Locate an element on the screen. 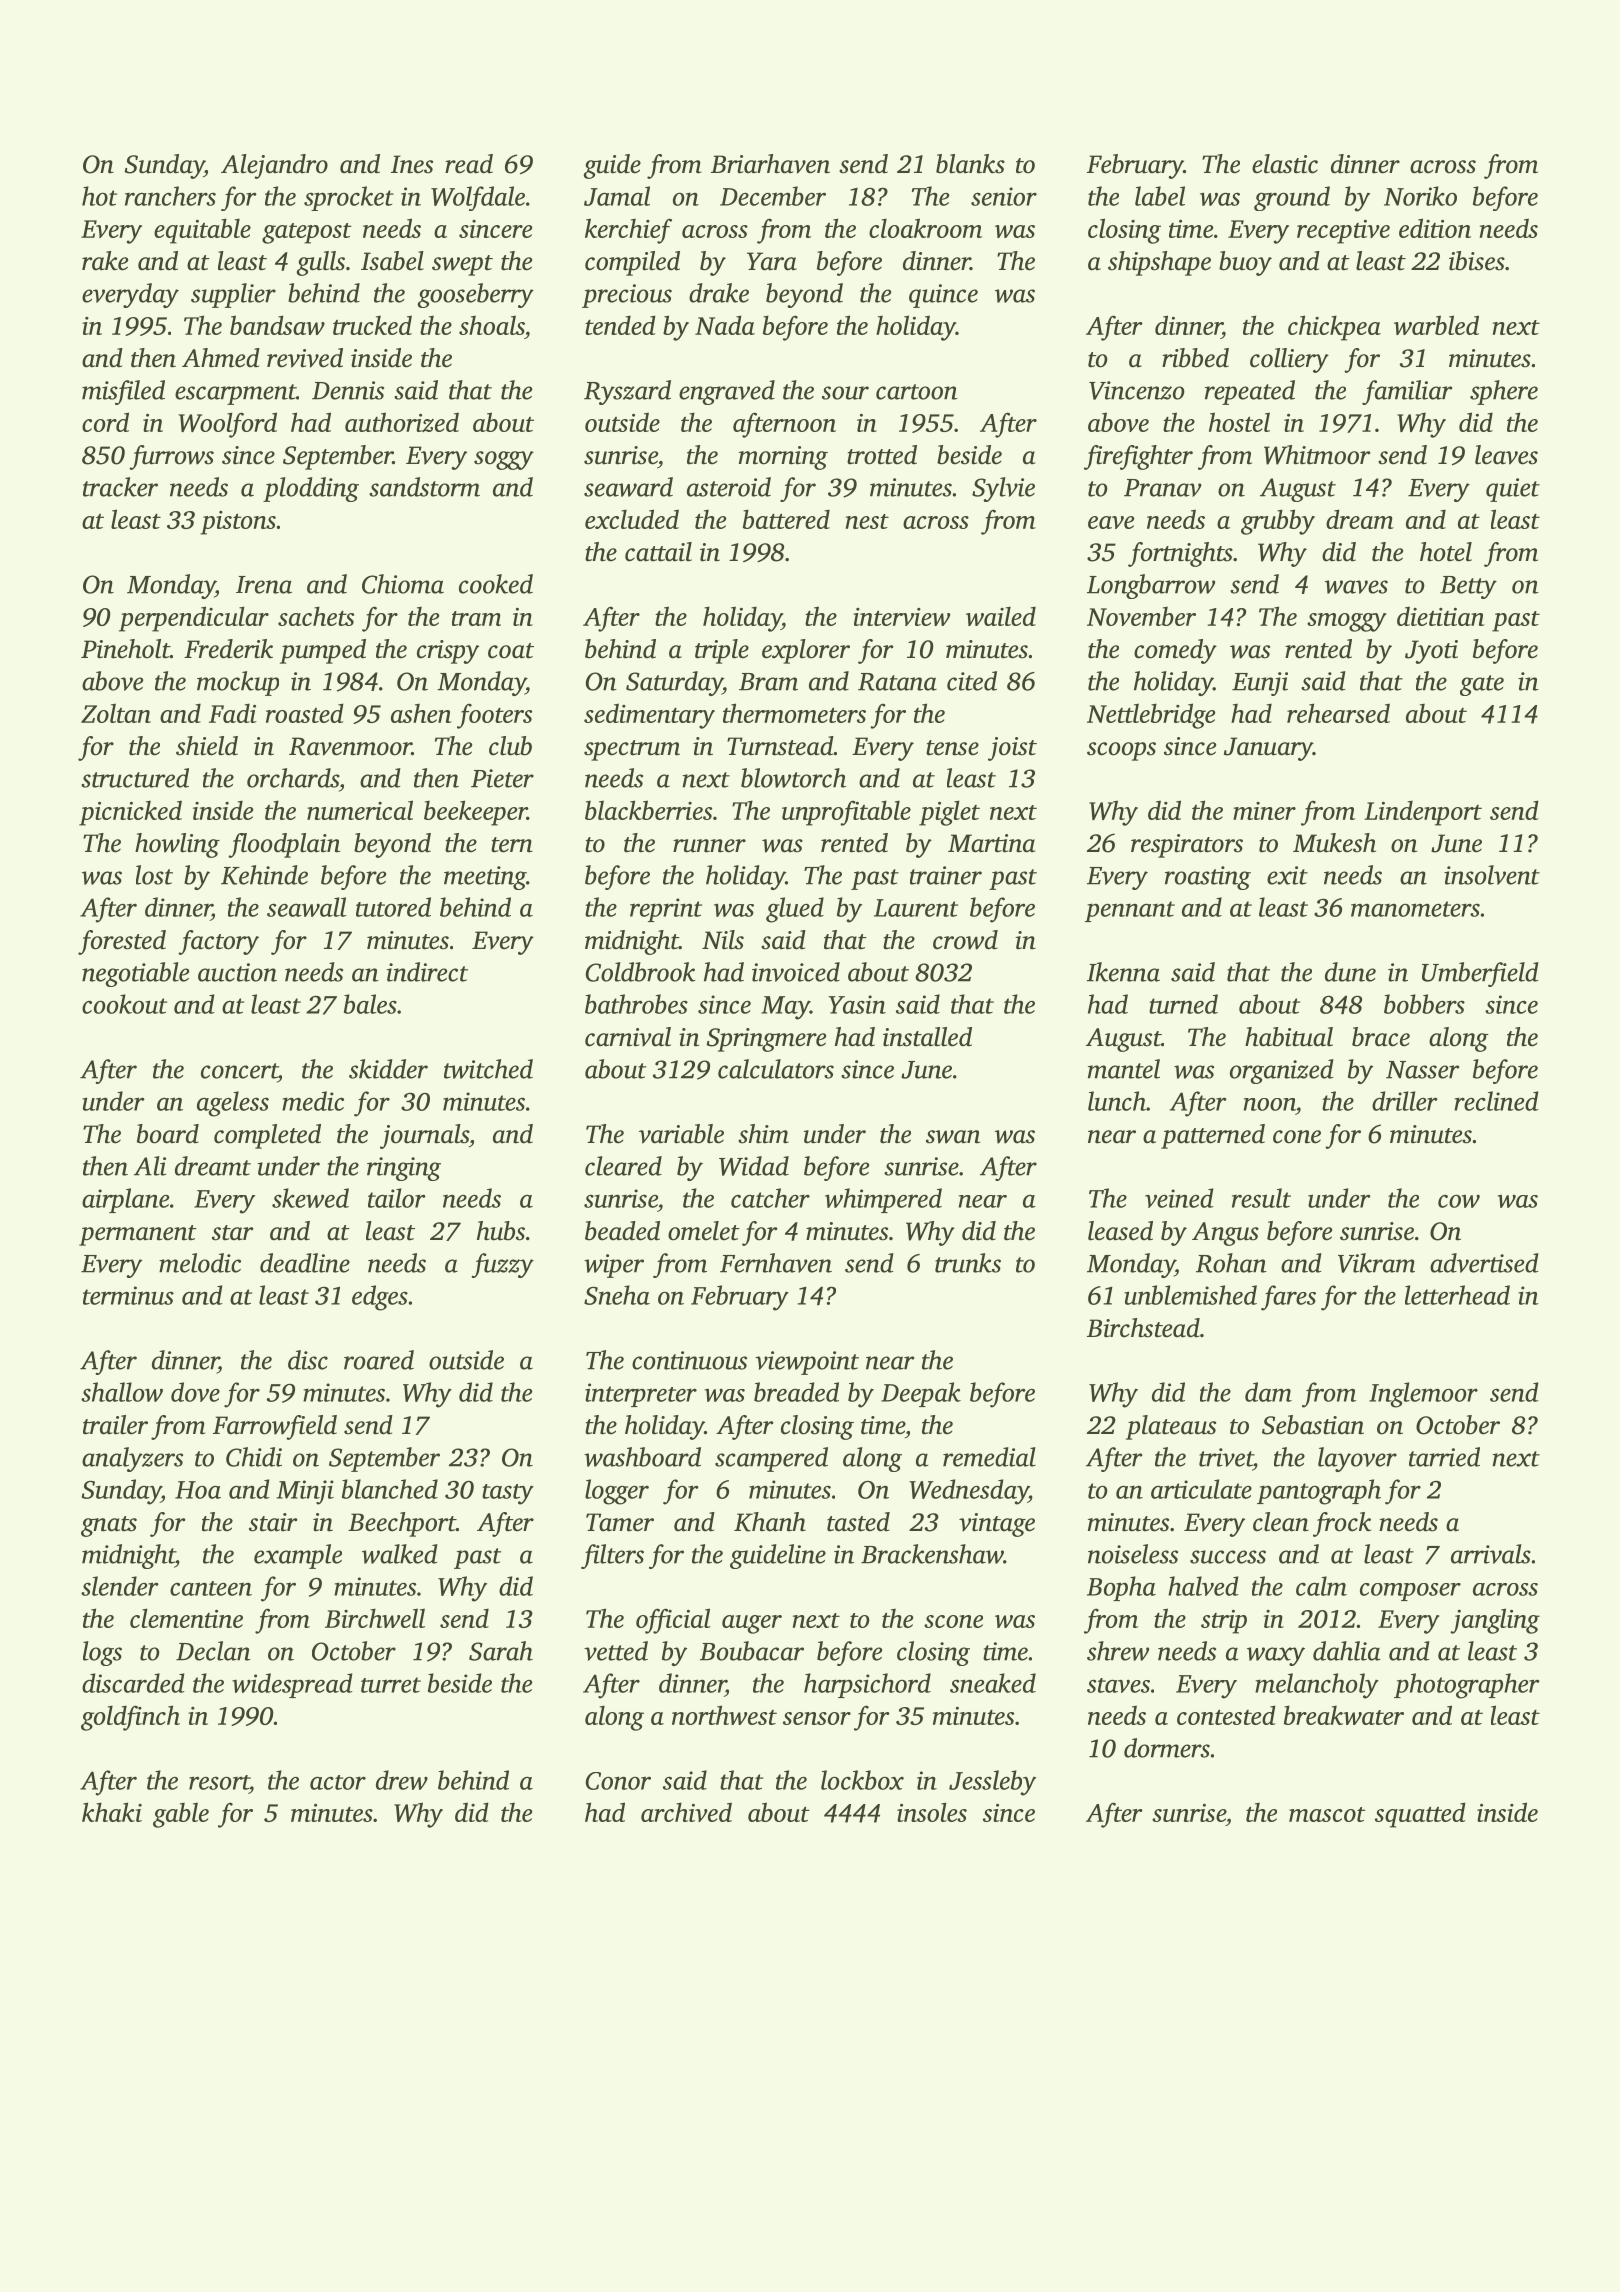  sandstorm is located at coordinates (424, 487).
